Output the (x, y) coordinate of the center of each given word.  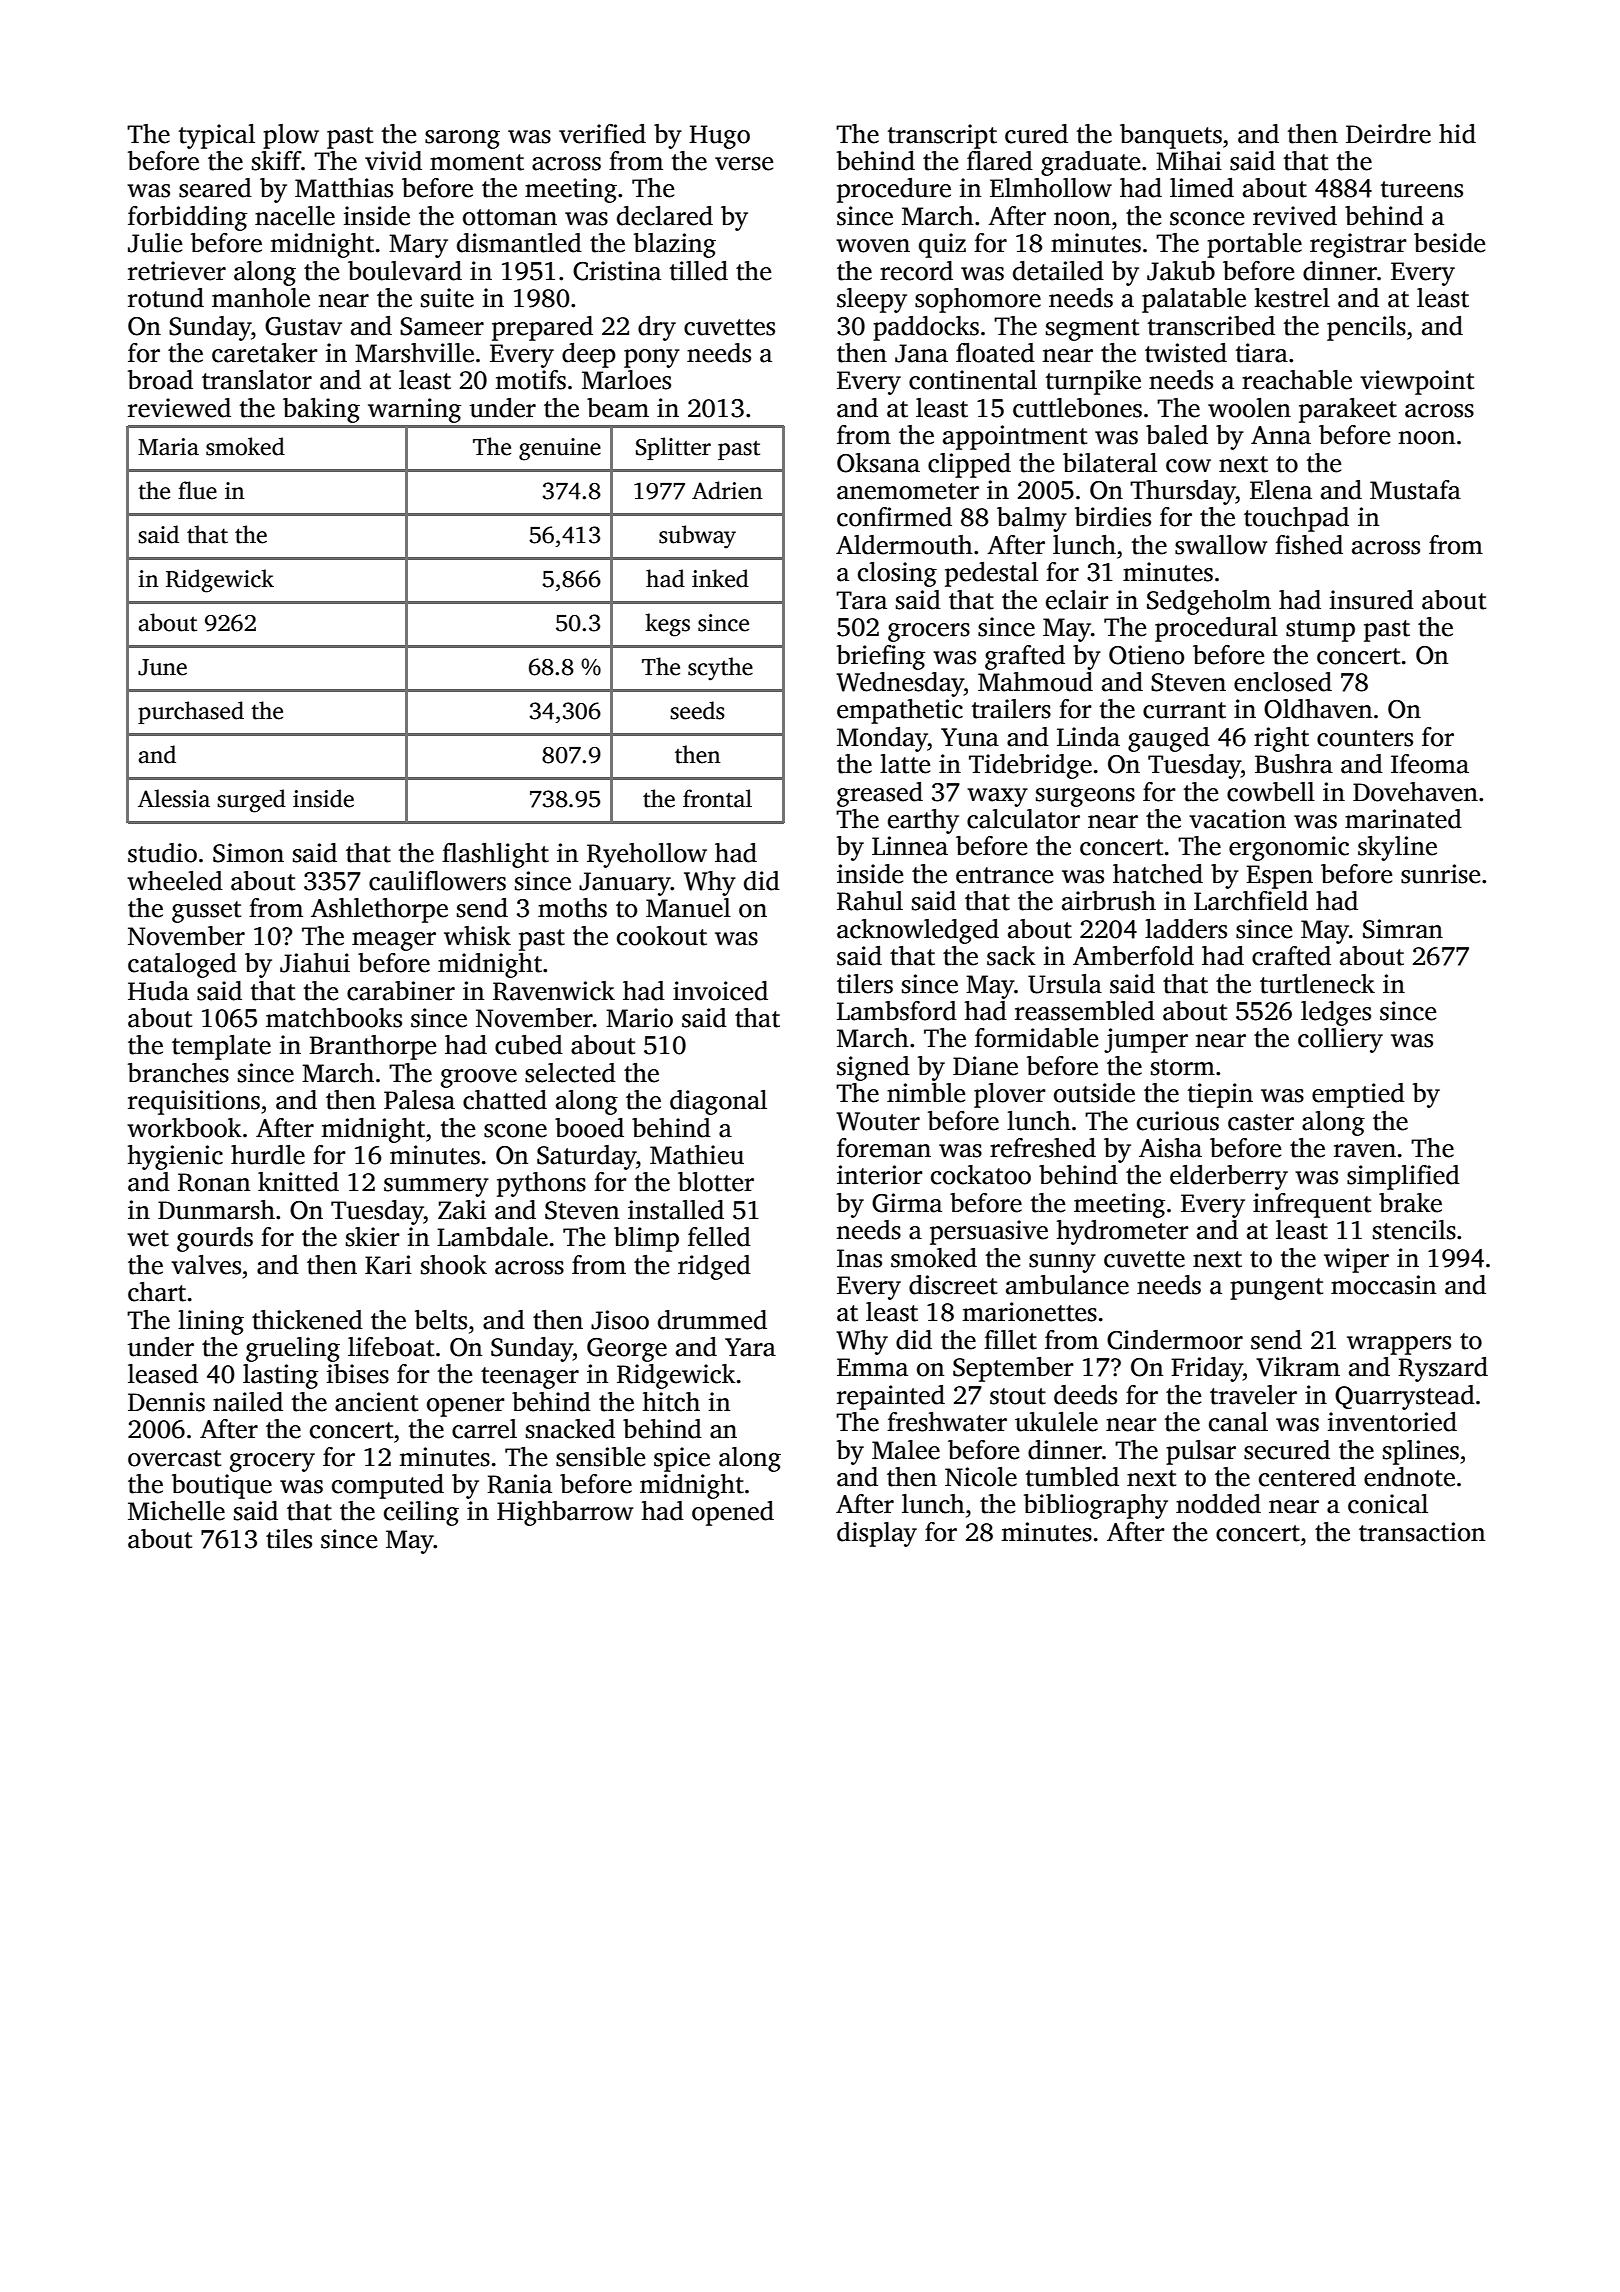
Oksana (878, 463)
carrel (484, 1429)
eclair (1077, 600)
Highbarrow (565, 1513)
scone (515, 1131)
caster (1261, 1122)
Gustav (303, 326)
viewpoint (1417, 382)
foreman (884, 1148)
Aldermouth (904, 545)
